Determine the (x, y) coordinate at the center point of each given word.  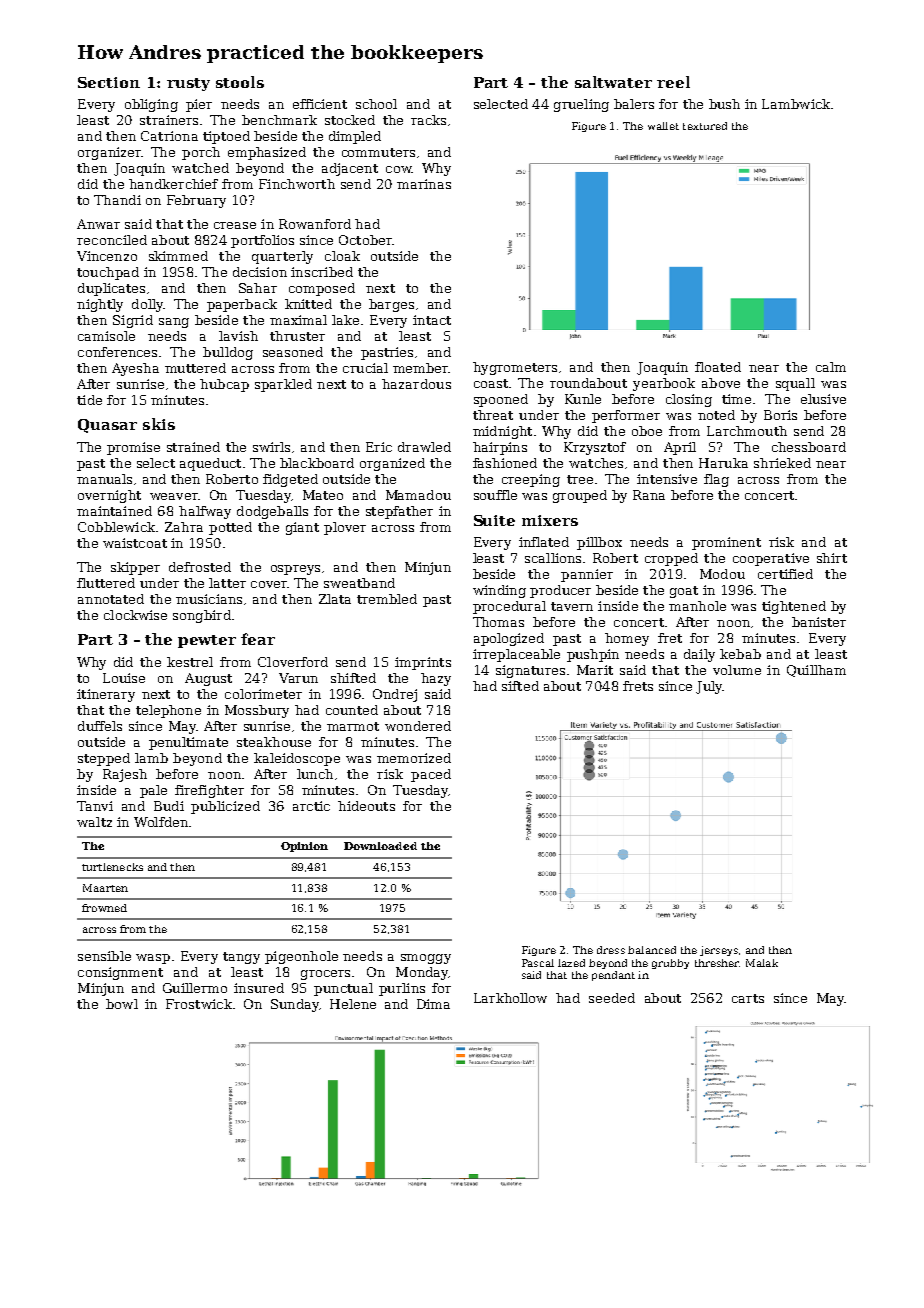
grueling (581, 105)
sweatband (359, 583)
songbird (202, 616)
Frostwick (199, 1004)
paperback (242, 305)
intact (432, 320)
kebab (740, 654)
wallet (663, 126)
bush (724, 104)
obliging (151, 105)
